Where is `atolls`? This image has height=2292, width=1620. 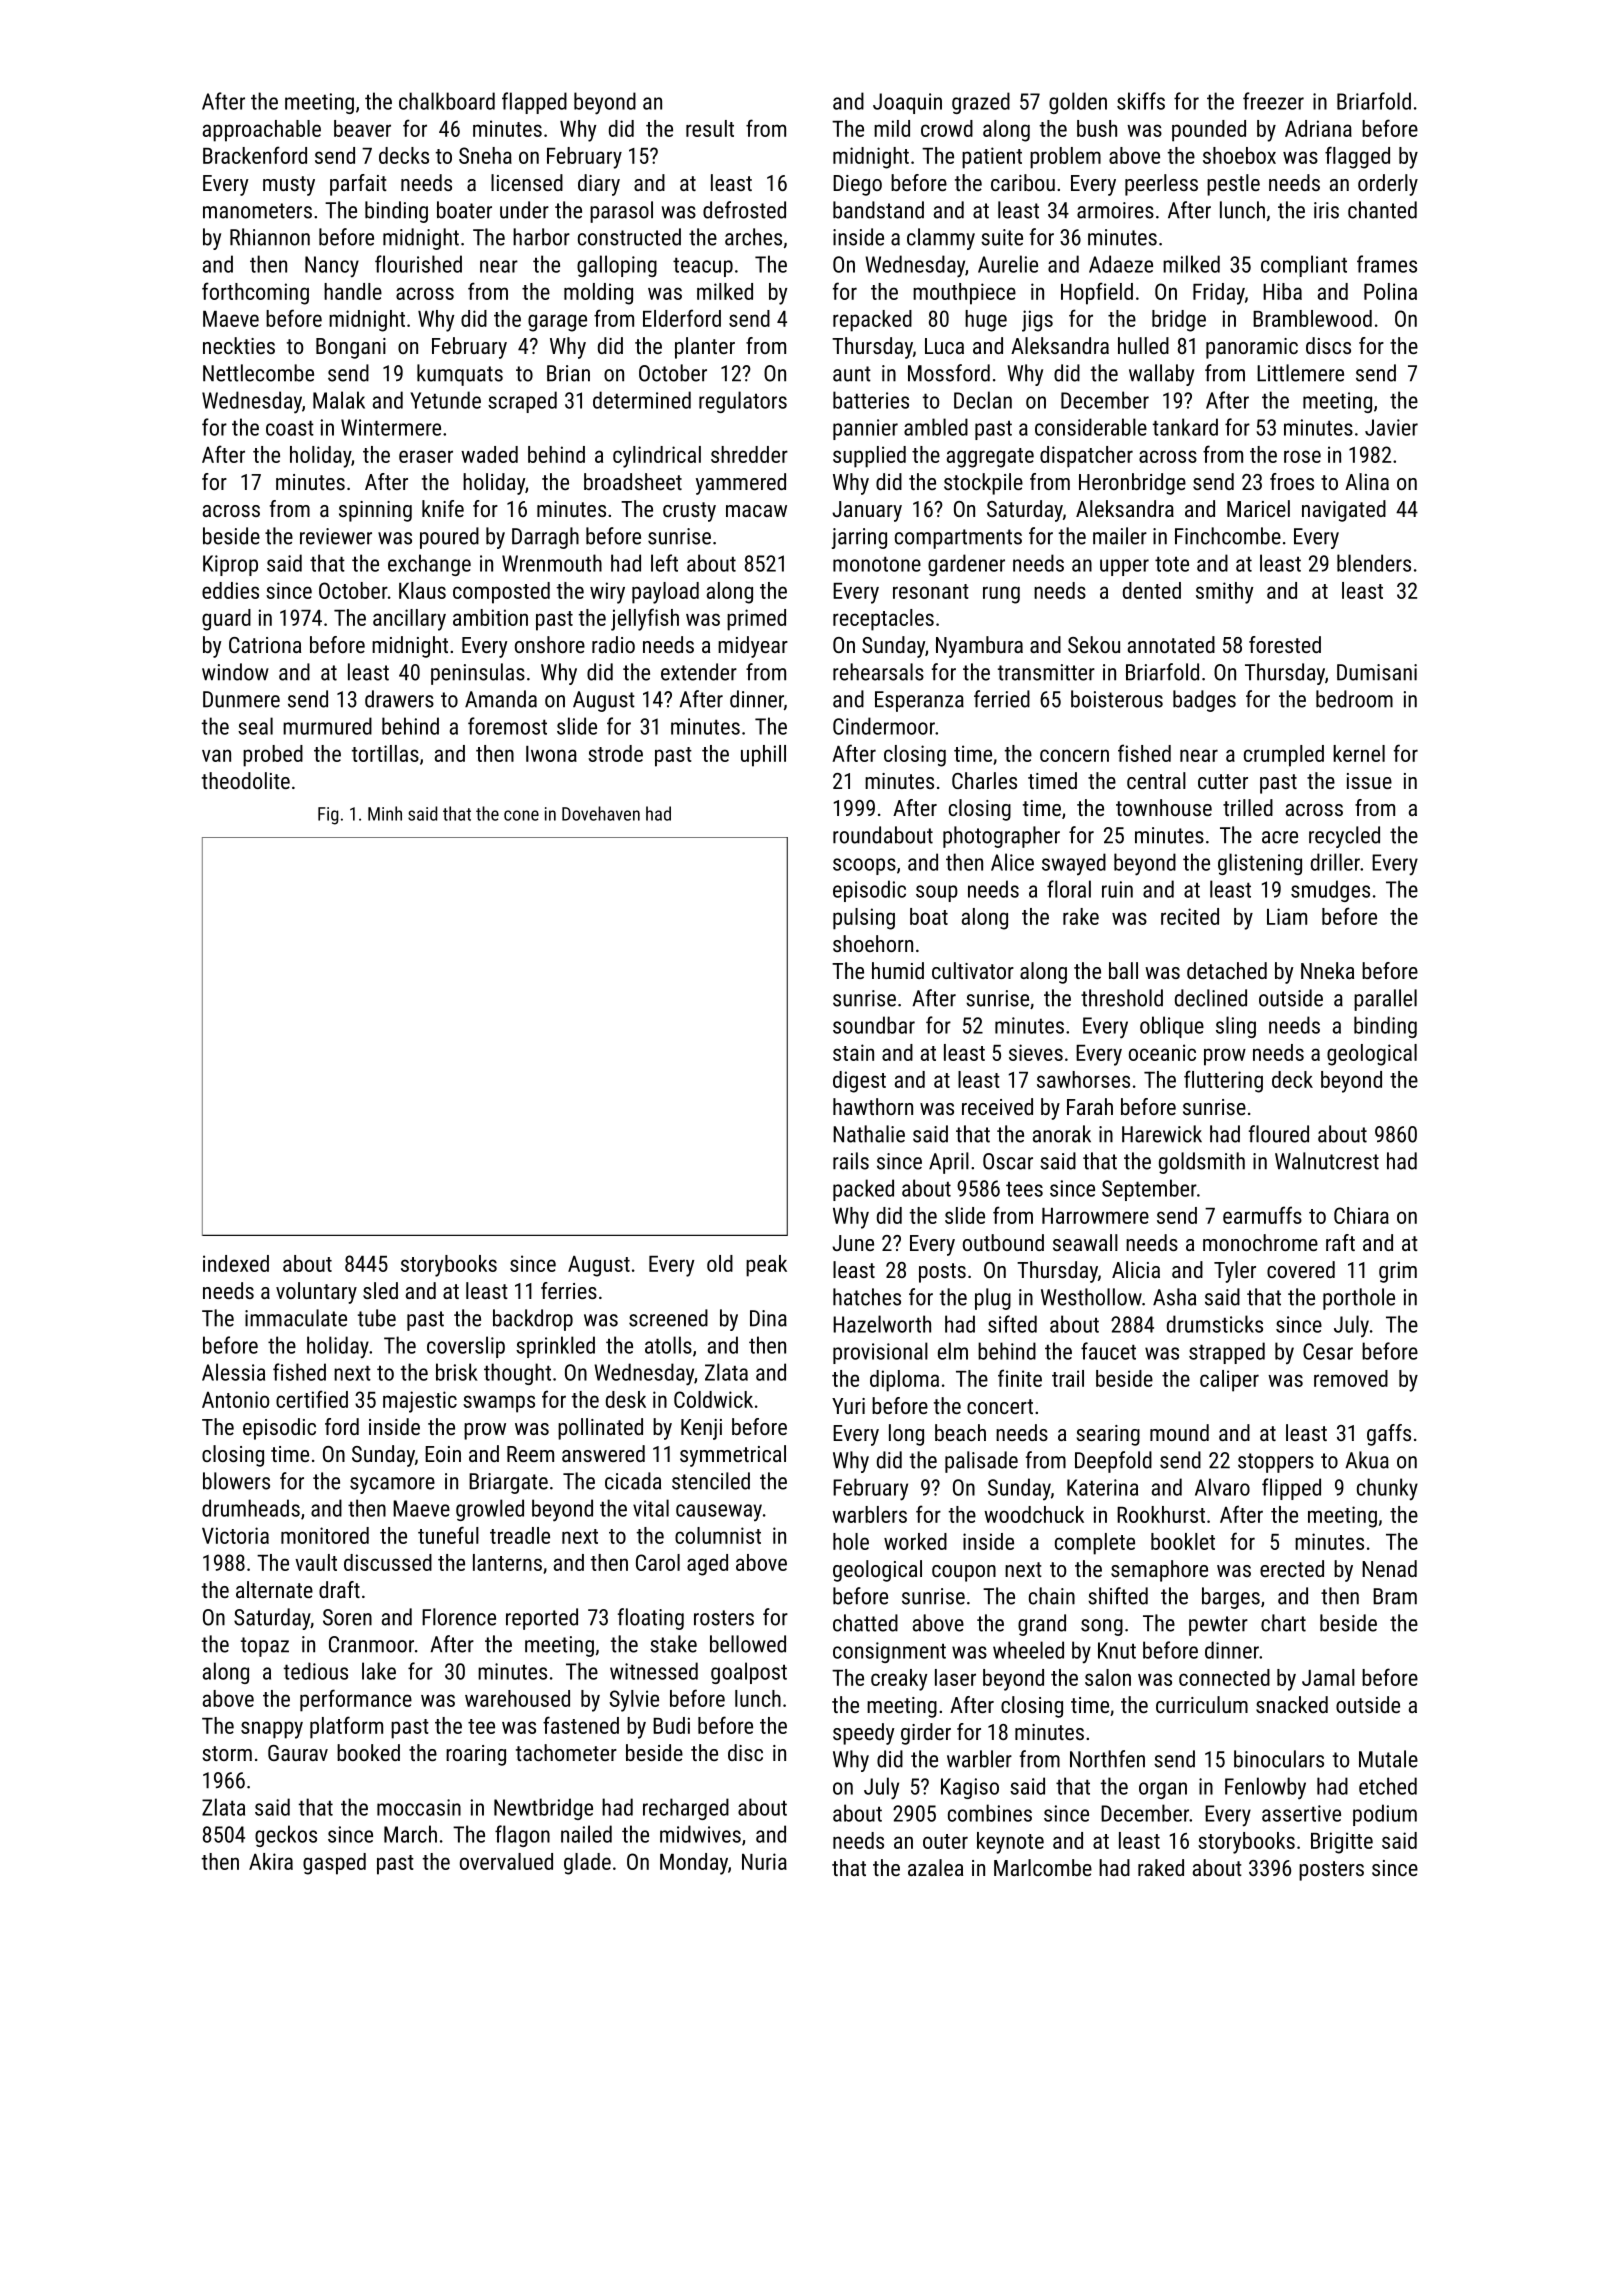
atolls is located at coordinates (668, 1345).
